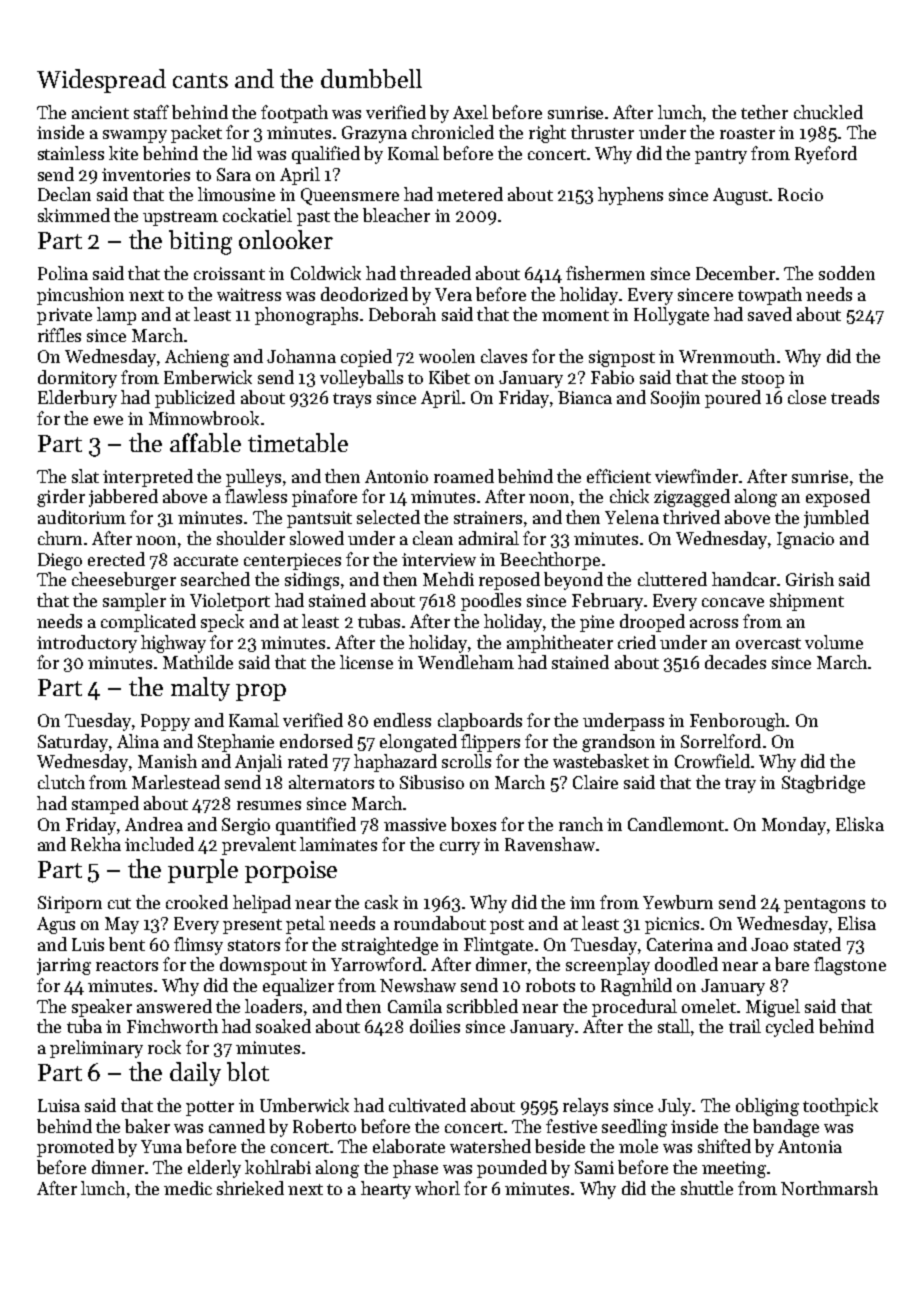 Image resolution: width=924 pixels, height=1308 pixels. I want to click on cants, so click(200, 80).
